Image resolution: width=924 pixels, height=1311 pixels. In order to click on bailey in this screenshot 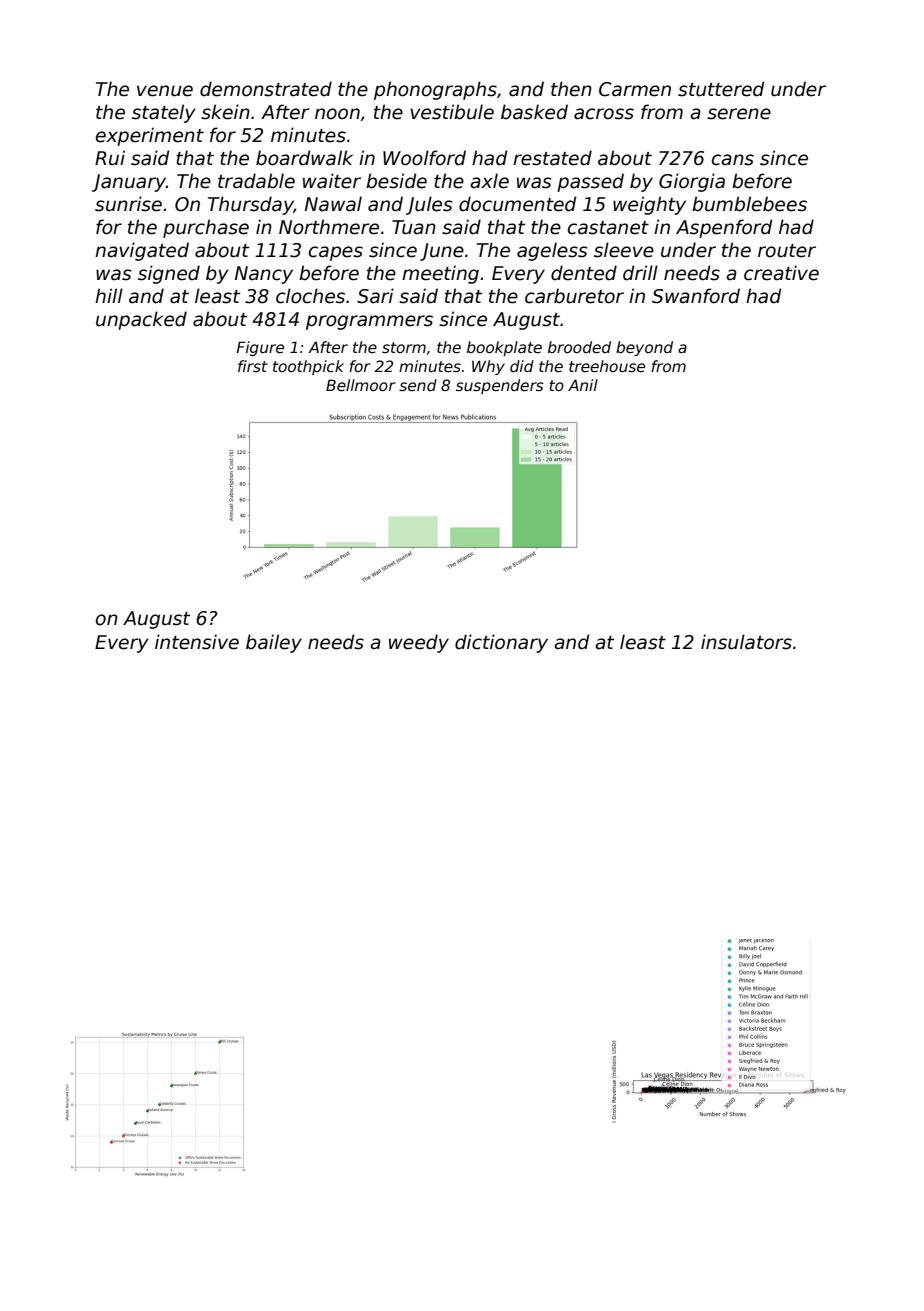, I will do `click(274, 643)`.
